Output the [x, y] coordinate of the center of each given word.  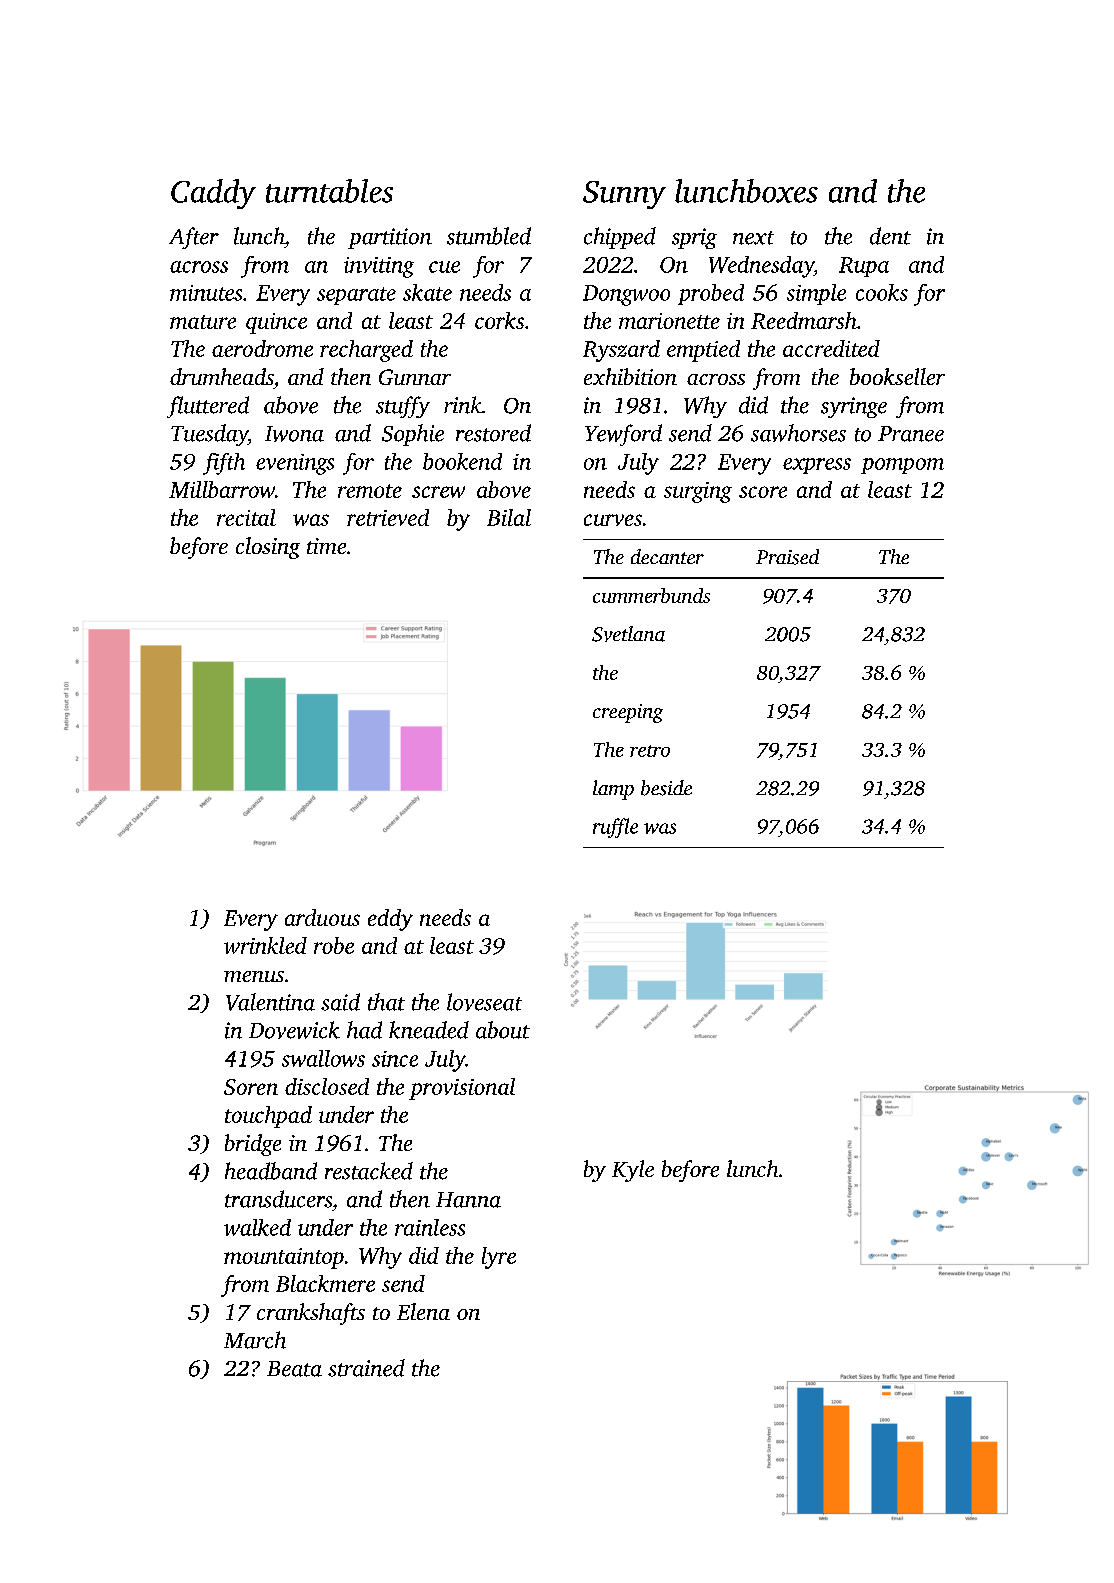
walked [257, 1227]
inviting [379, 267]
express [817, 466]
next [753, 238]
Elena [423, 1311]
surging [698, 492]
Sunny [624, 195]
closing [268, 548]
